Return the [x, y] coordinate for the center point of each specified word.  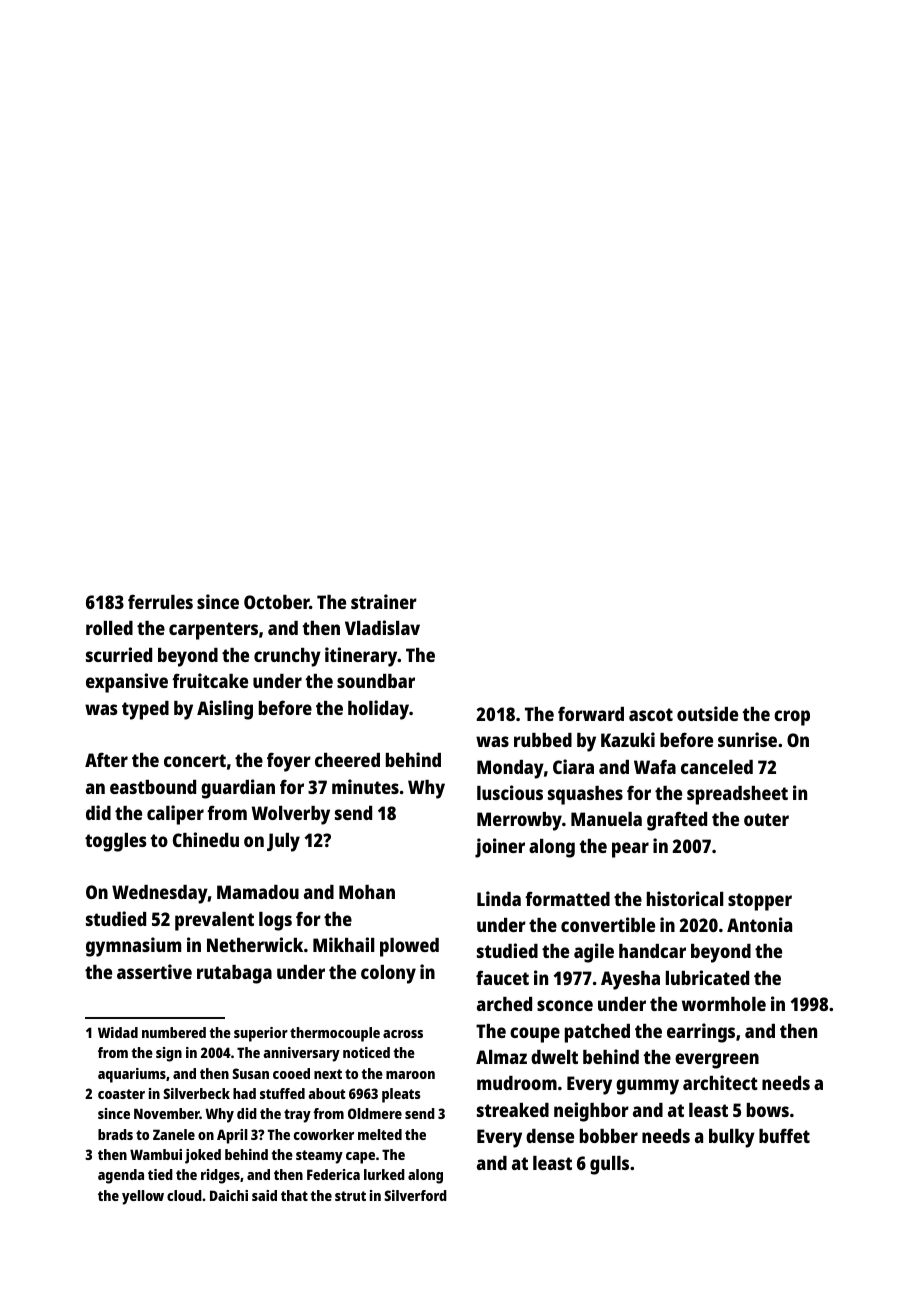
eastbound [153, 787]
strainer [384, 601]
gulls [609, 1165]
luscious [510, 792]
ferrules [160, 601]
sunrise [747, 739]
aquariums [132, 1075]
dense [550, 1136]
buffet [784, 1135]
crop [792, 718]
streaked [513, 1110]
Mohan [367, 892]
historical [685, 898]
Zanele [174, 1134]
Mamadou [258, 892]
